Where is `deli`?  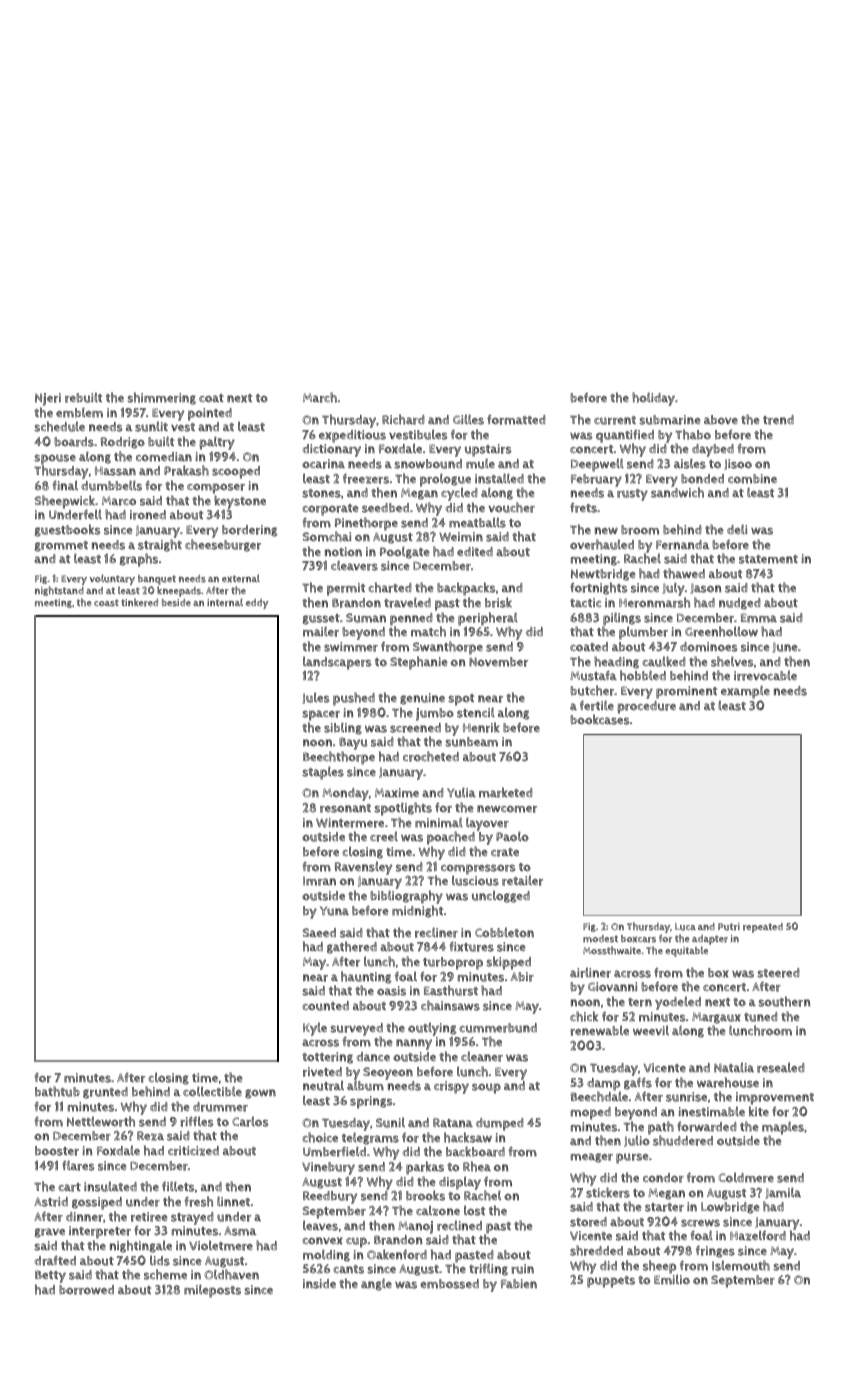 deli is located at coordinates (737, 529).
